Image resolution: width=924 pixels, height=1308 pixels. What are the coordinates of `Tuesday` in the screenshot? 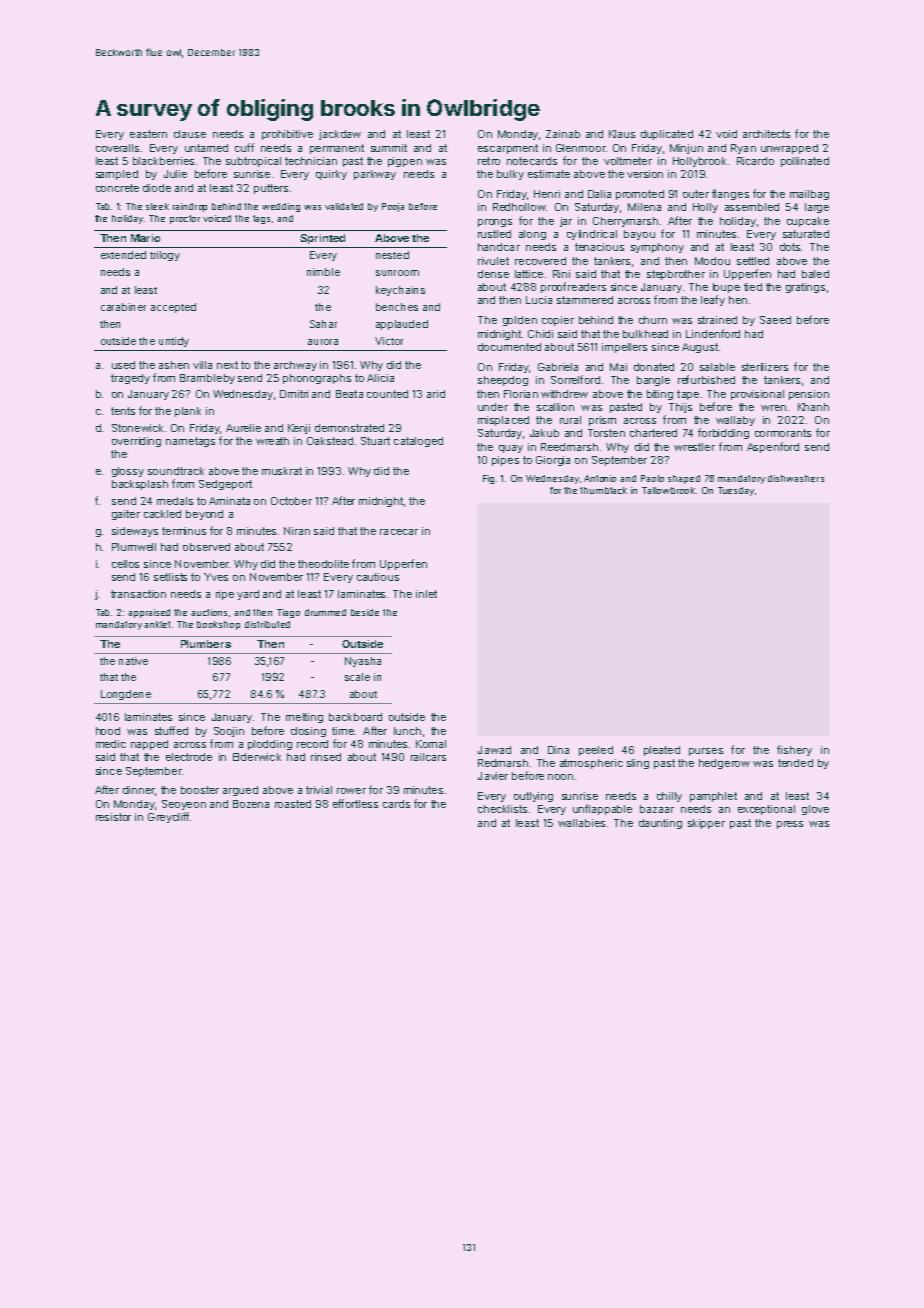 It's located at (736, 491).
